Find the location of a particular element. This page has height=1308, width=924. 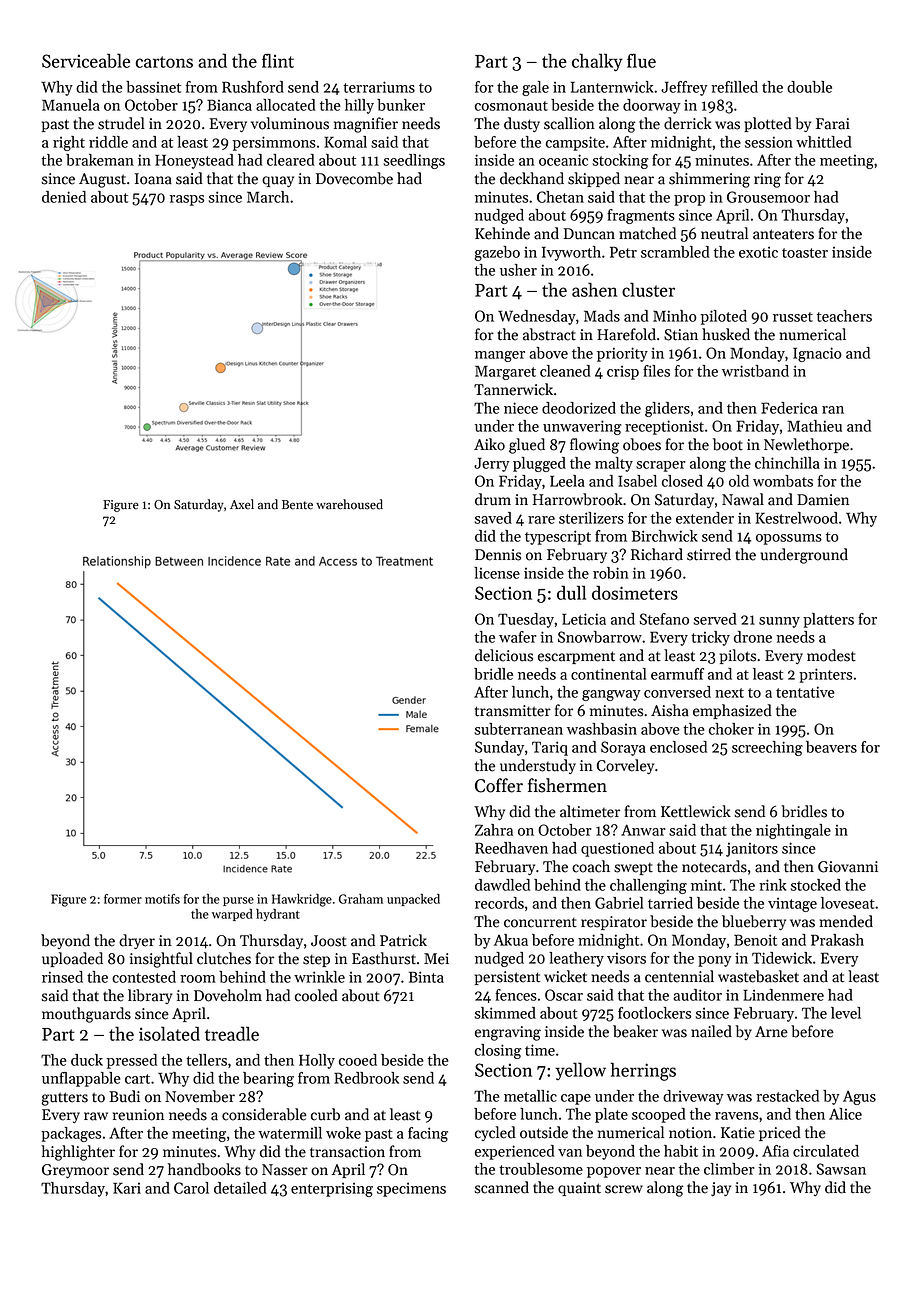

clutches is located at coordinates (224, 958).
